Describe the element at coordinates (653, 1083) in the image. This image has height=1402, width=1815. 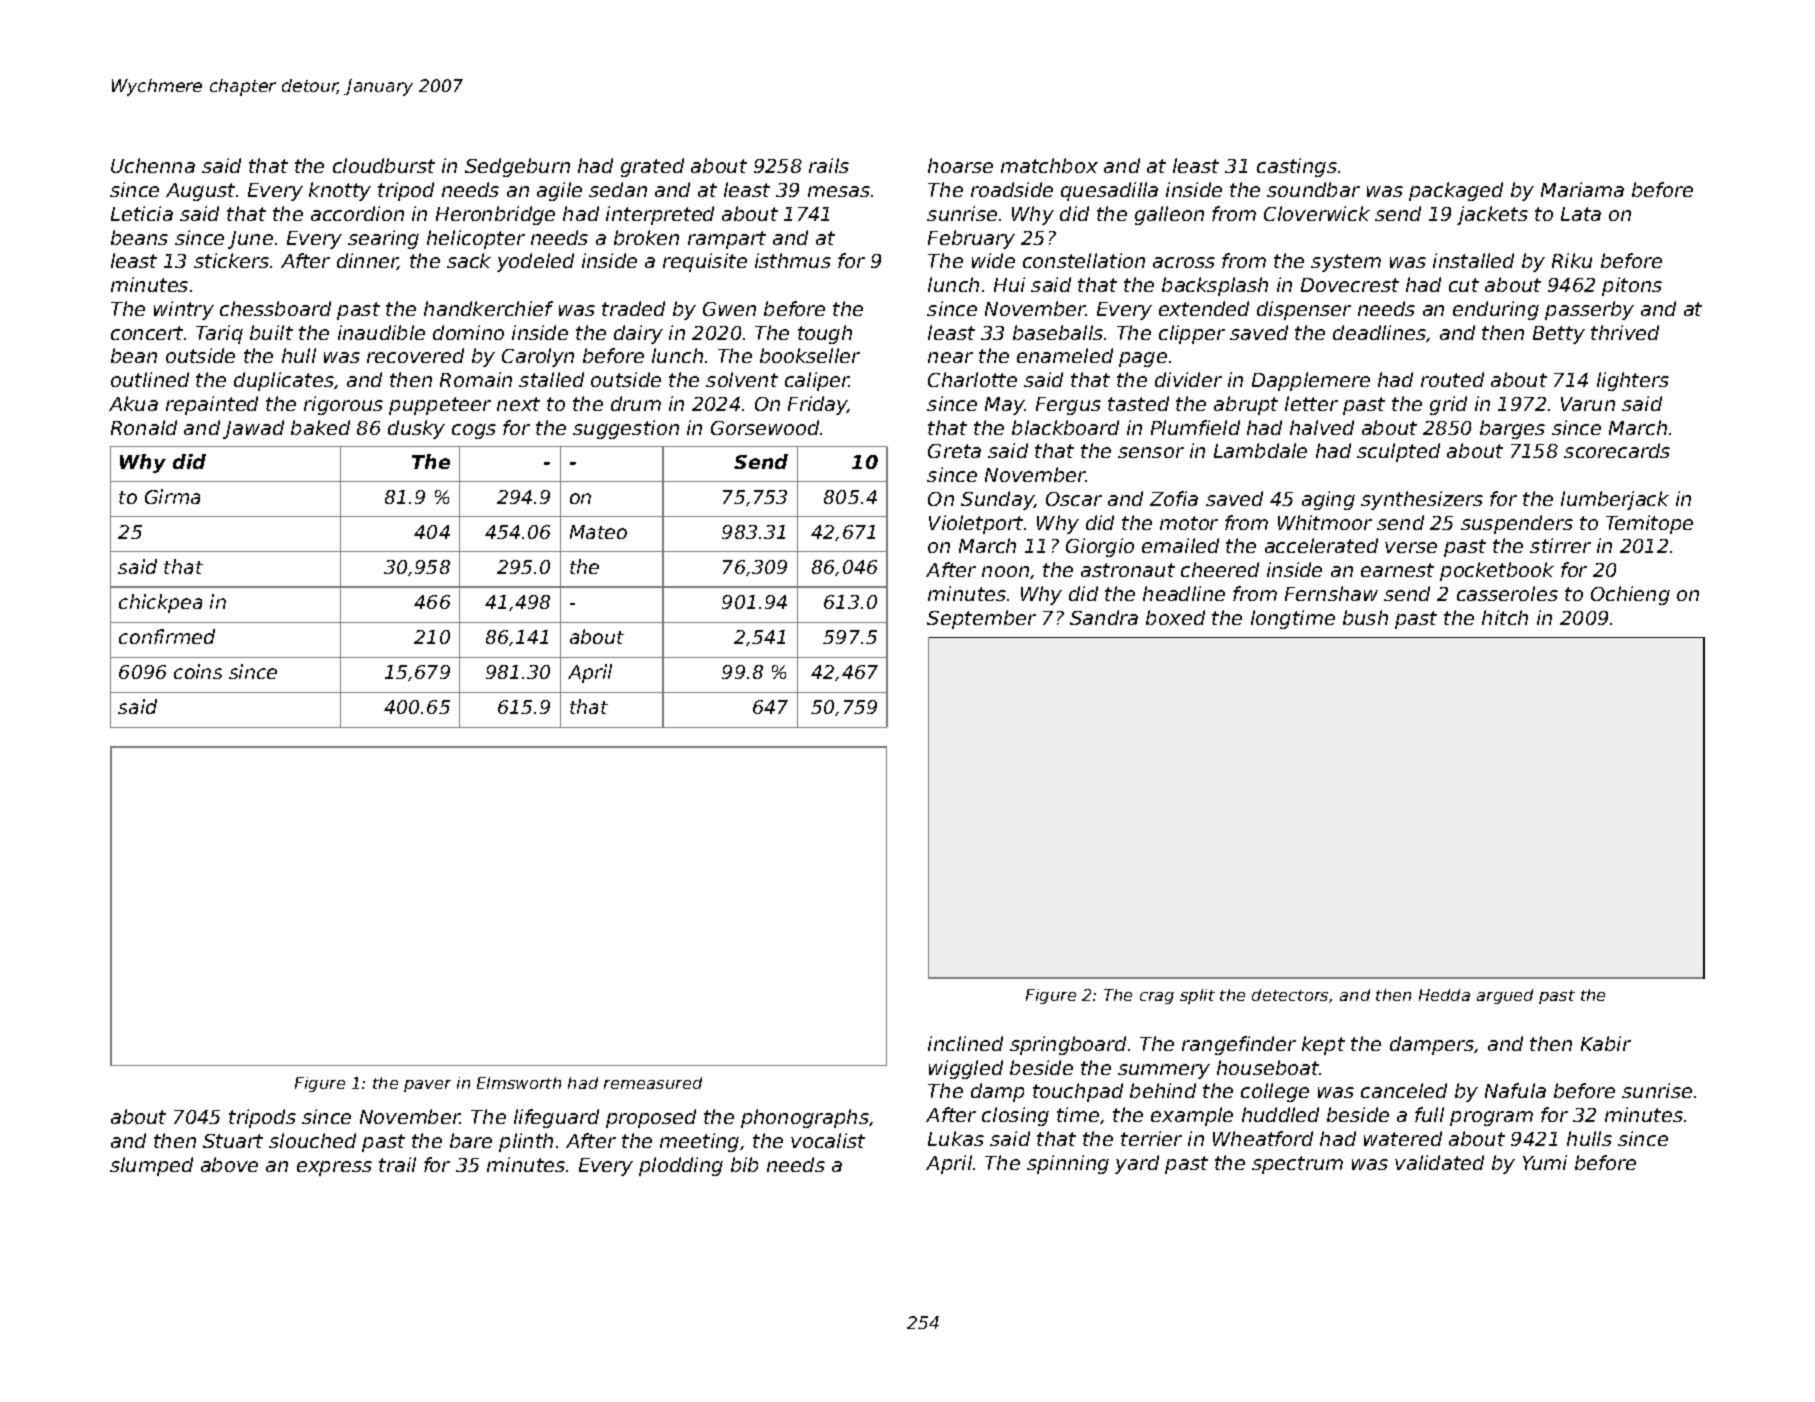
I see `remeasured` at that location.
